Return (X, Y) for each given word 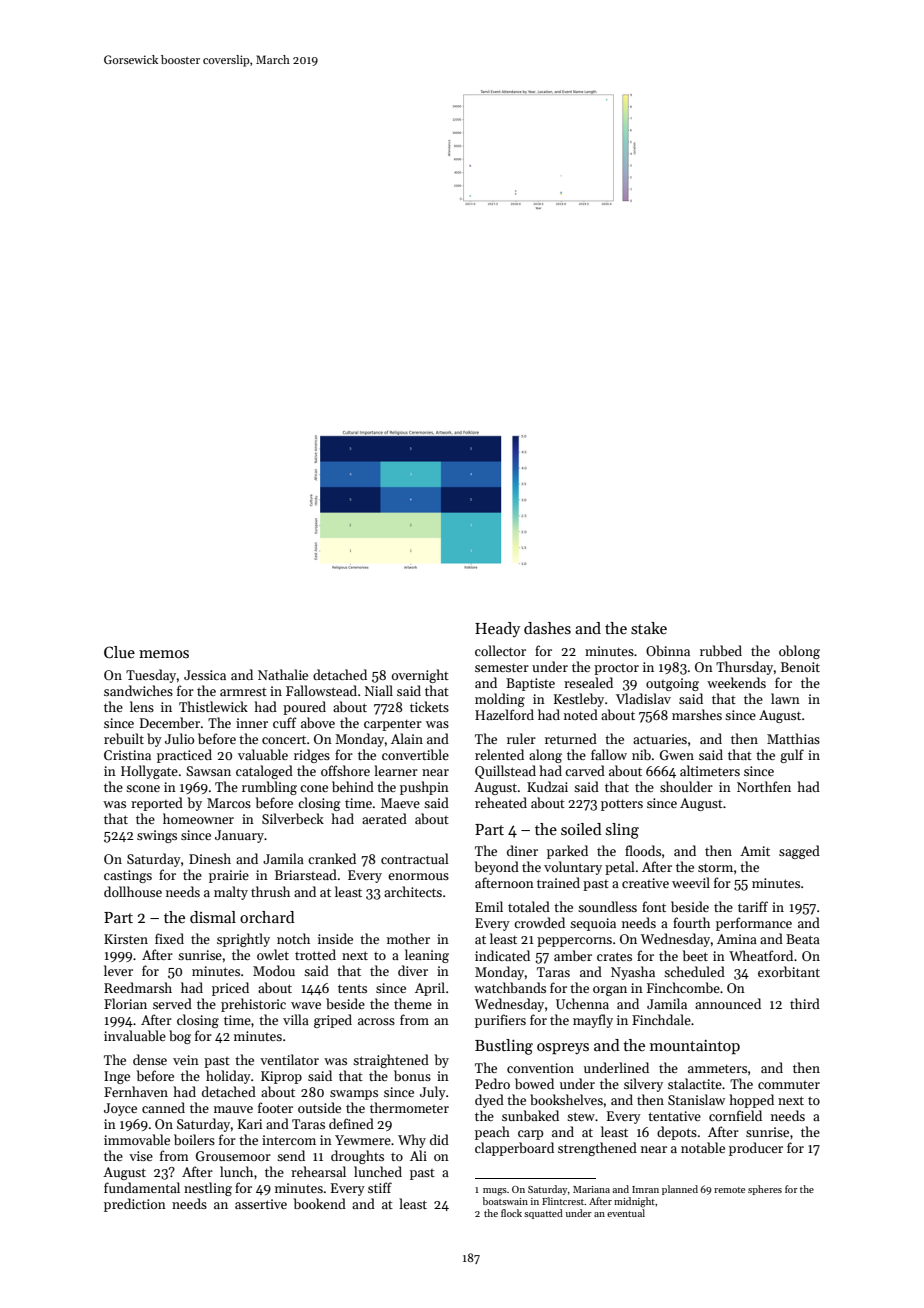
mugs (495, 1192)
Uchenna (582, 1003)
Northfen (764, 786)
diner (522, 850)
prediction (135, 1205)
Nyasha (633, 973)
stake (649, 628)
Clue (119, 652)
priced (230, 989)
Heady (497, 630)
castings (128, 876)
